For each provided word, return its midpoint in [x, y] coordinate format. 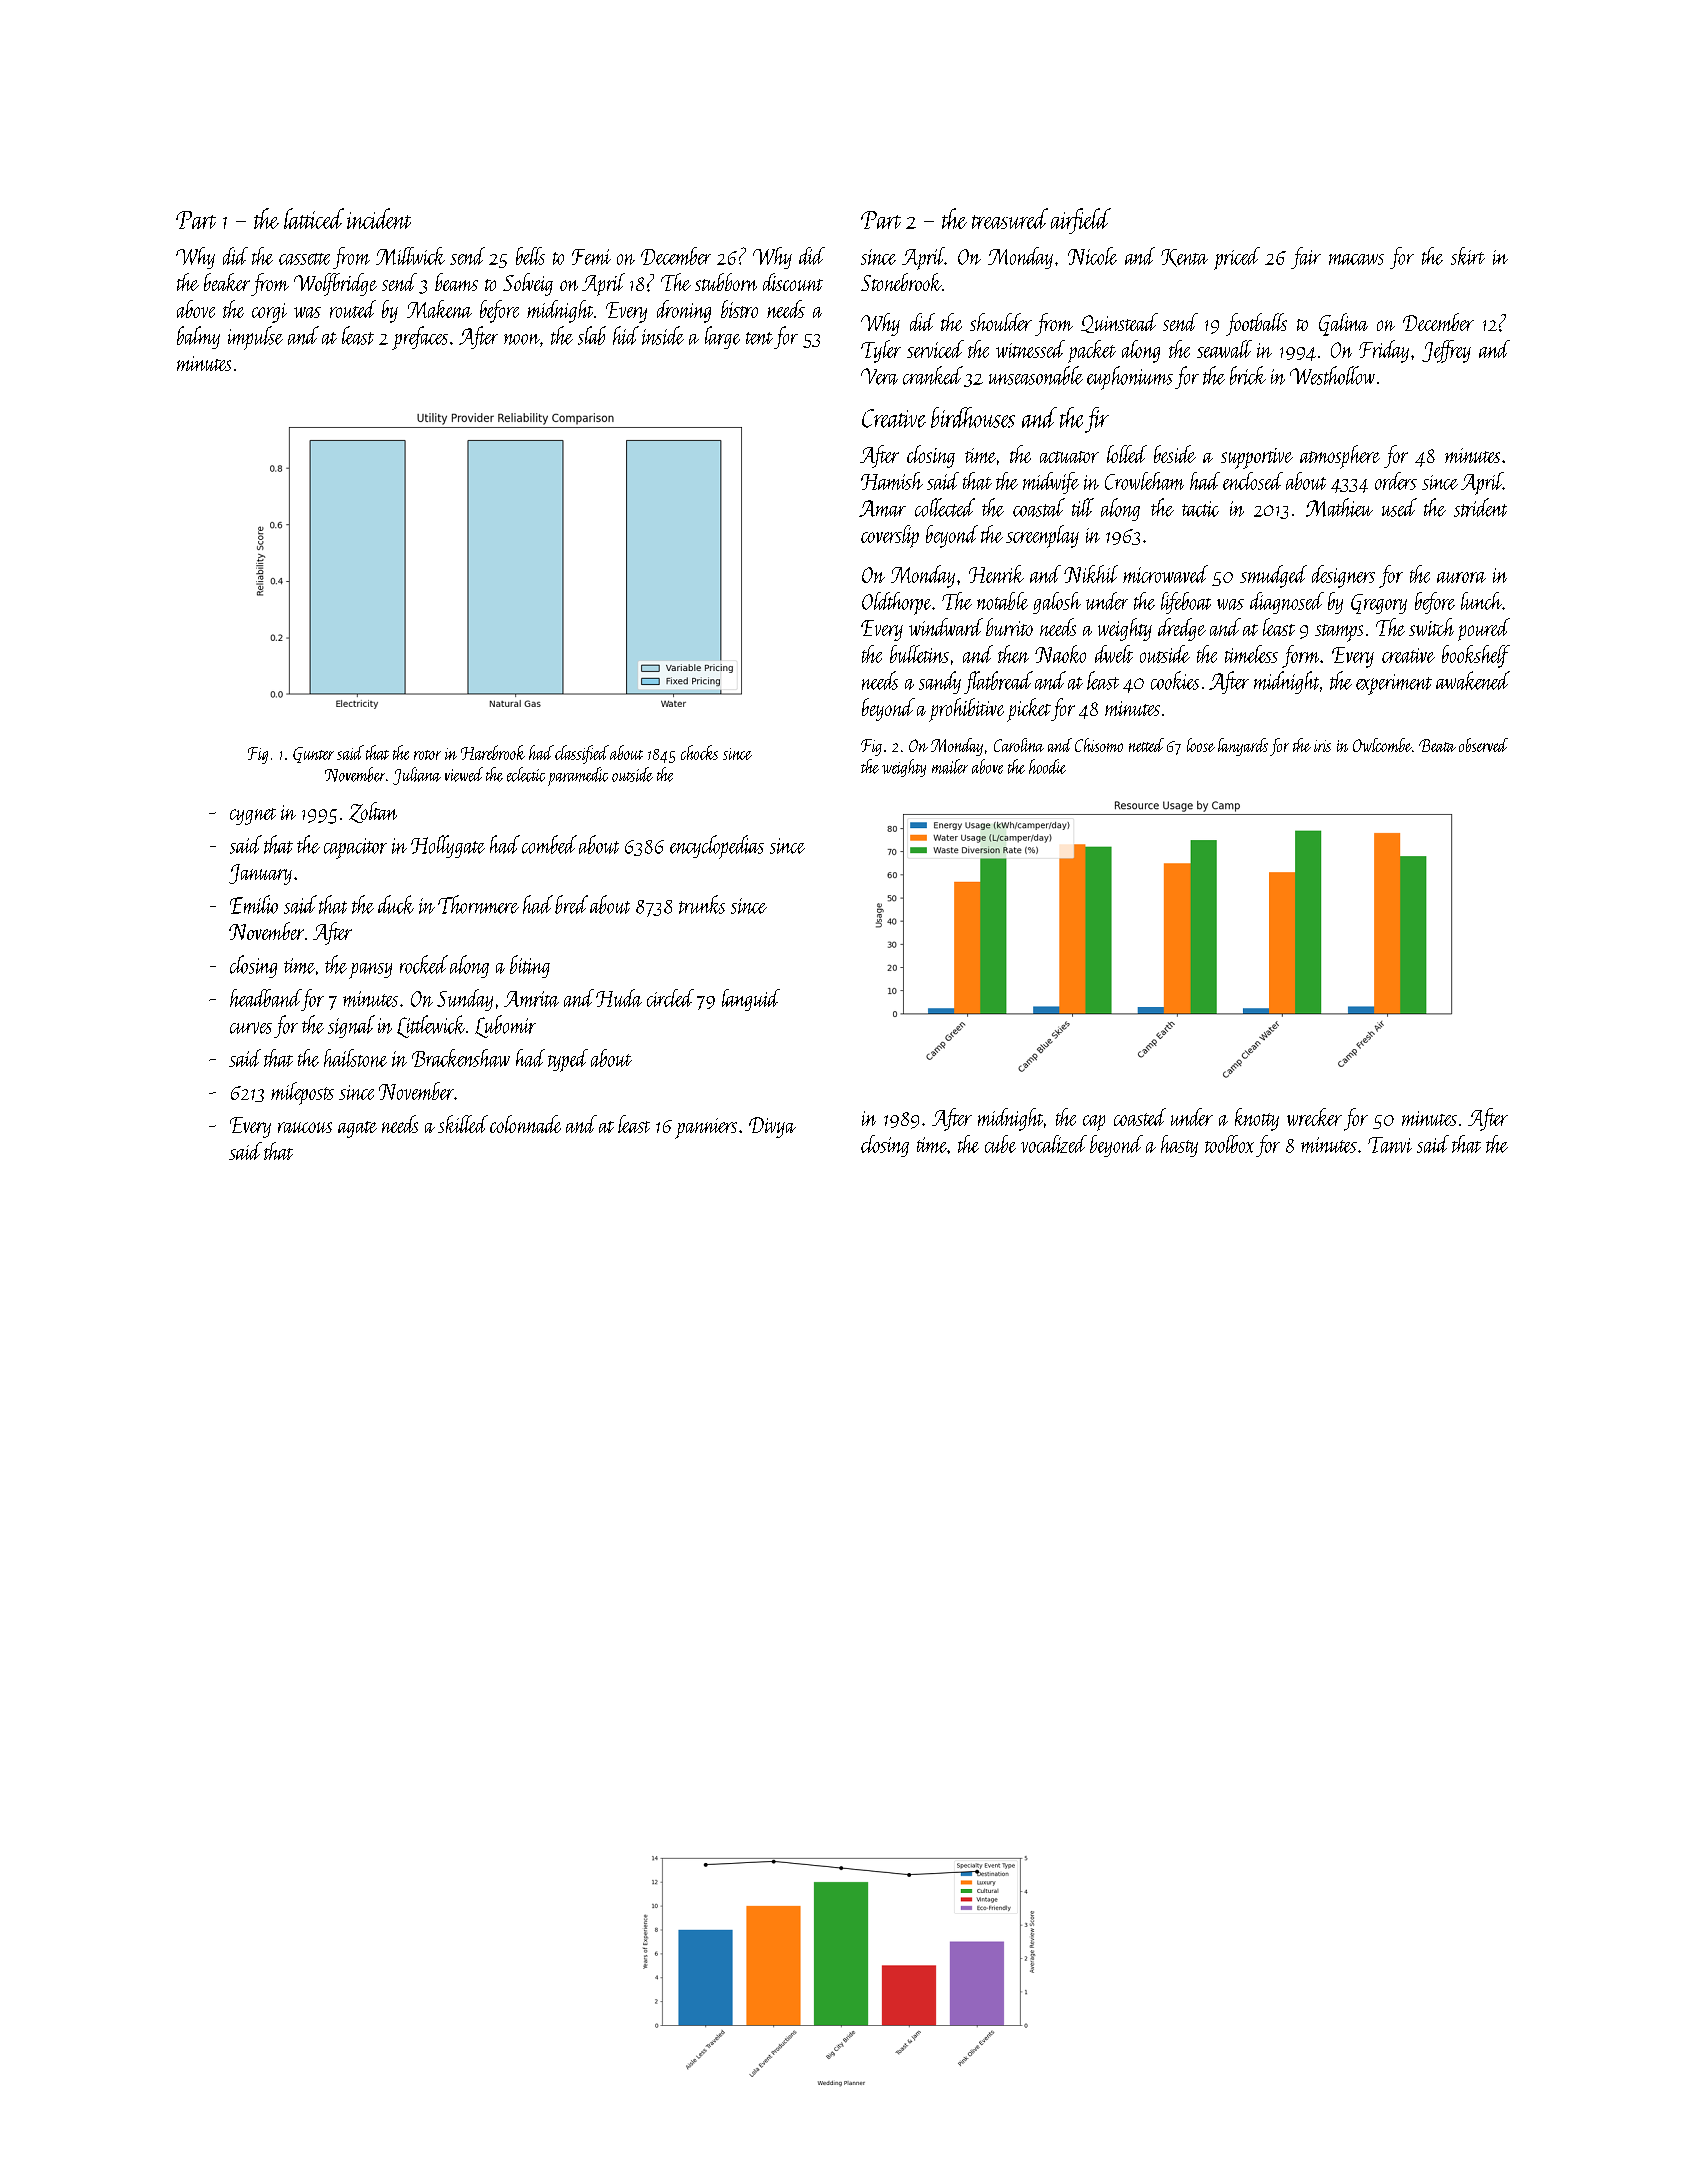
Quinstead [1119, 323]
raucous [305, 1127]
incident [379, 218]
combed [549, 844]
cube [1000, 1144]
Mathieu [1339, 507]
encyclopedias [717, 847]
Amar [882, 508]
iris [1322, 746]
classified [582, 754]
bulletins [919, 654]
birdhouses [973, 417]
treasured [1010, 218]
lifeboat [1186, 603]
